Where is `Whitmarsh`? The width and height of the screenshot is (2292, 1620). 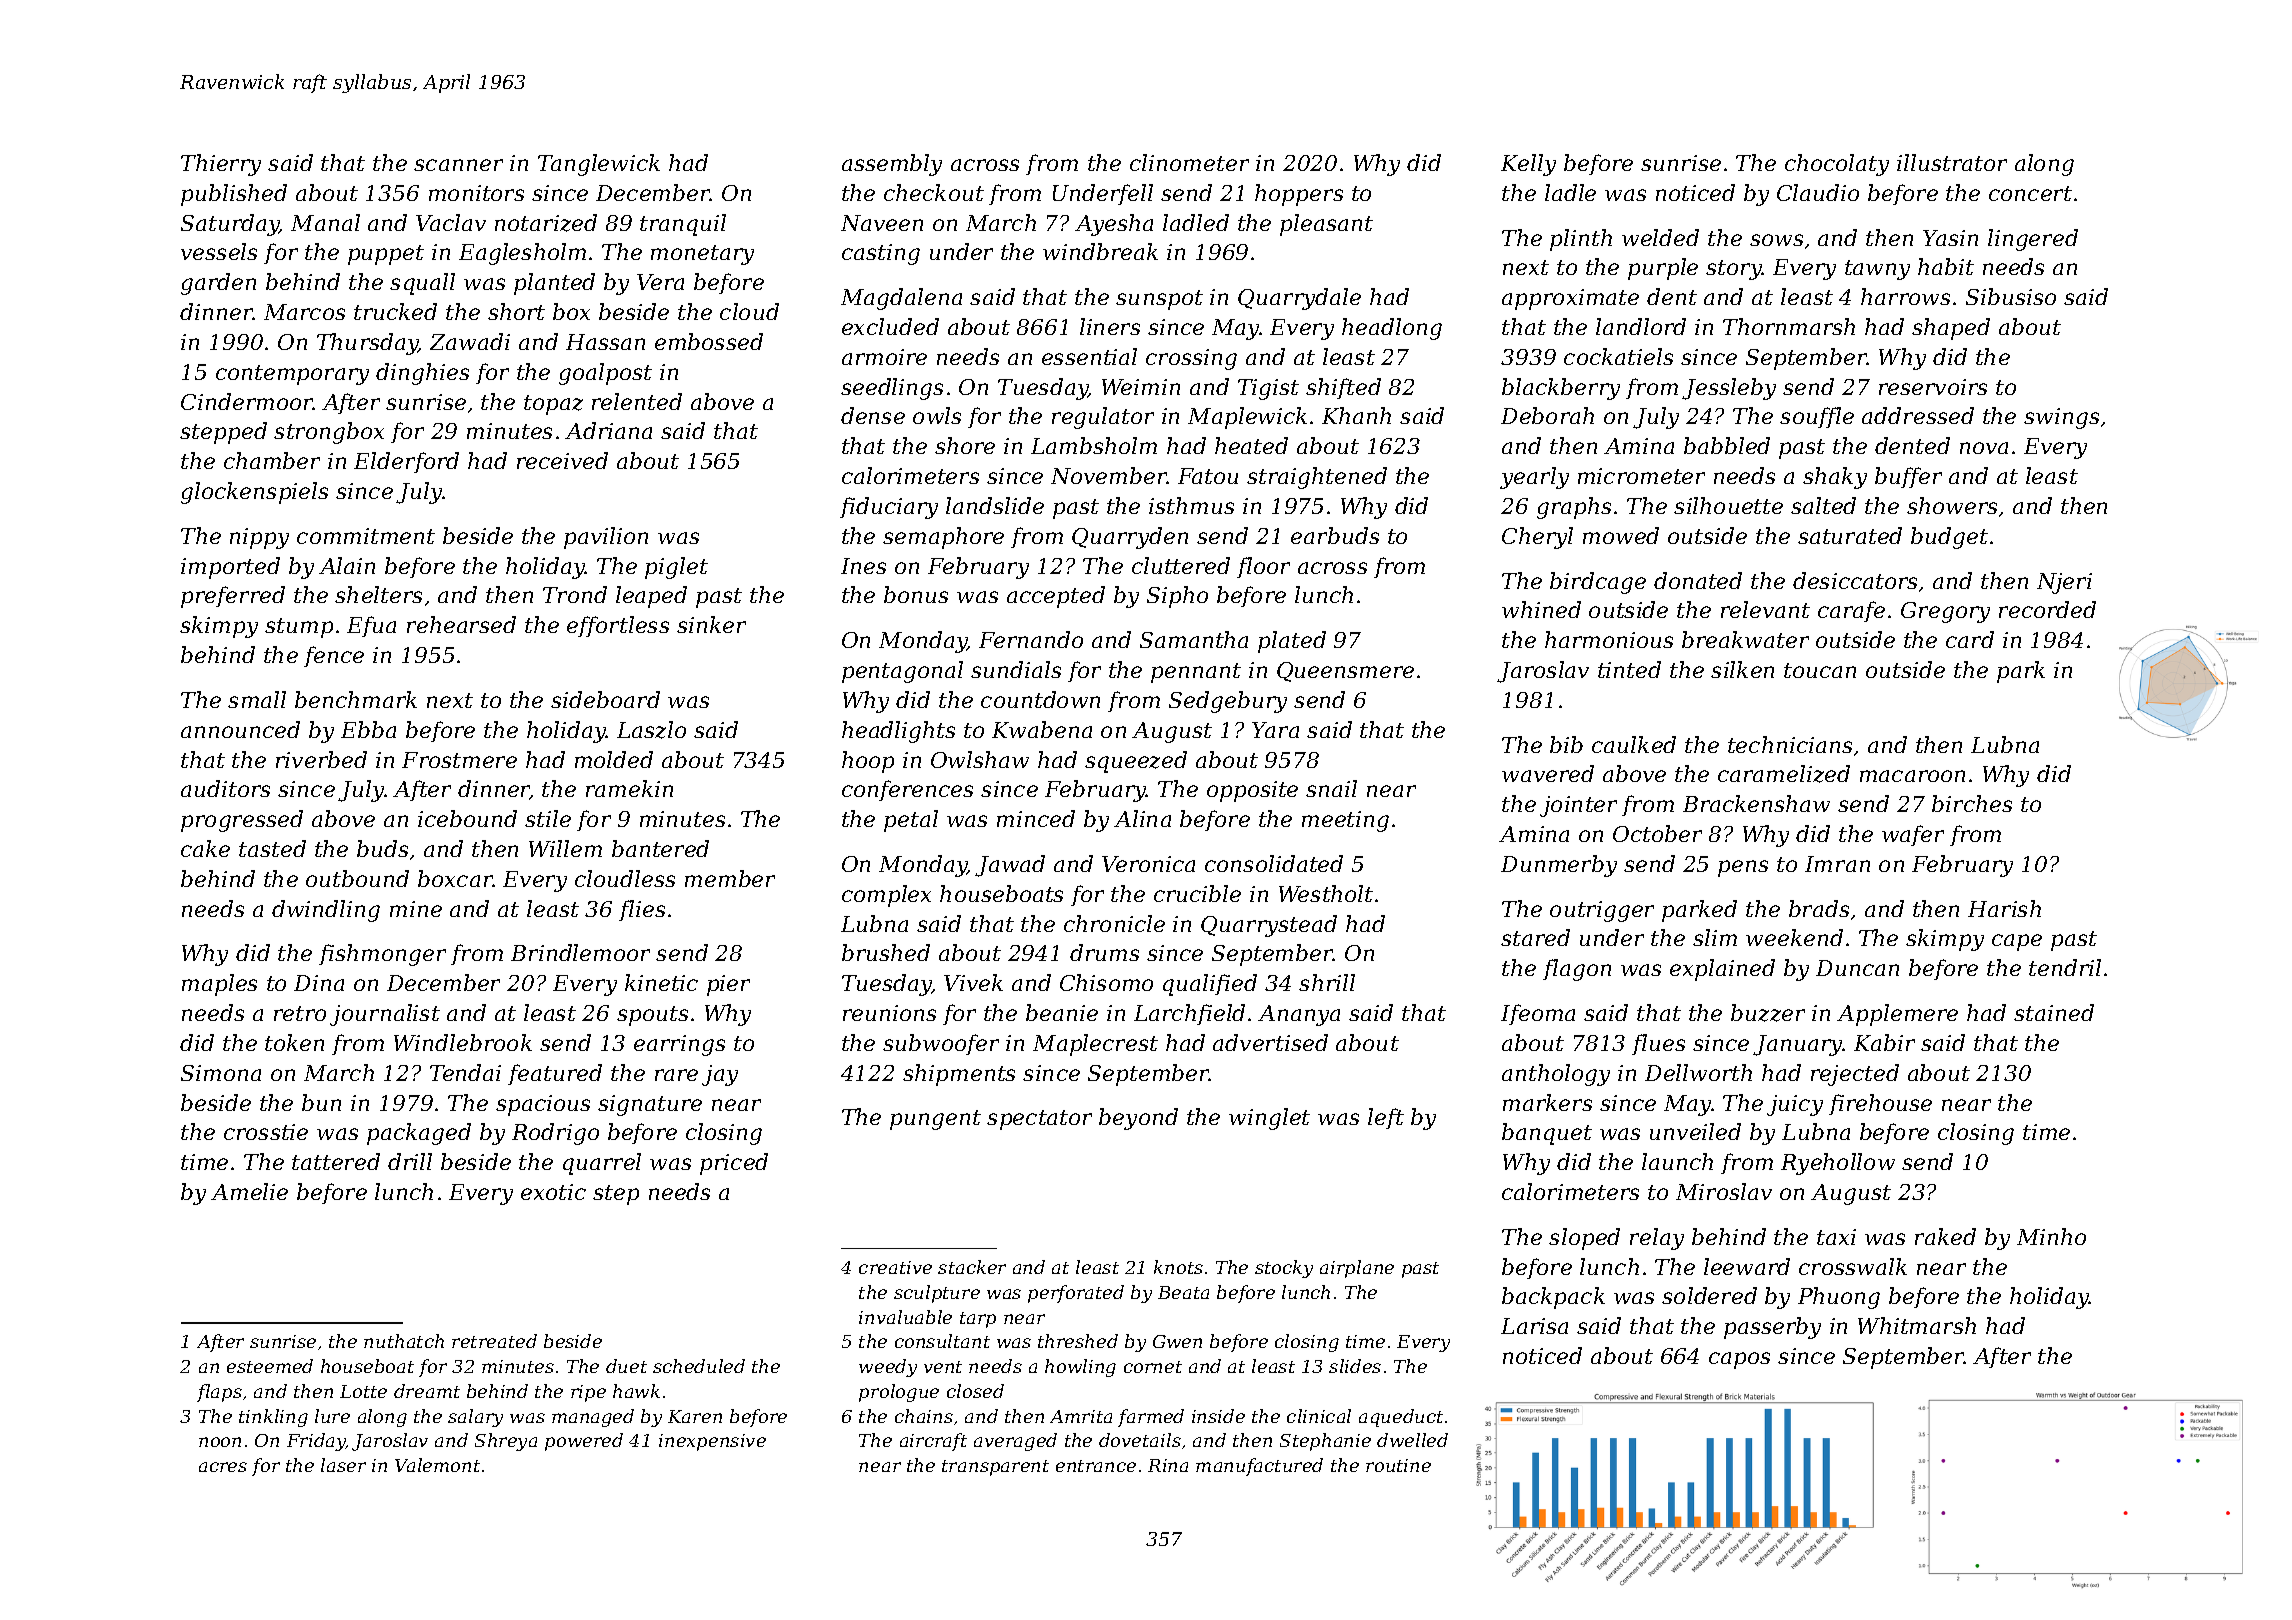
Whitmarsh is located at coordinates (1917, 1325).
